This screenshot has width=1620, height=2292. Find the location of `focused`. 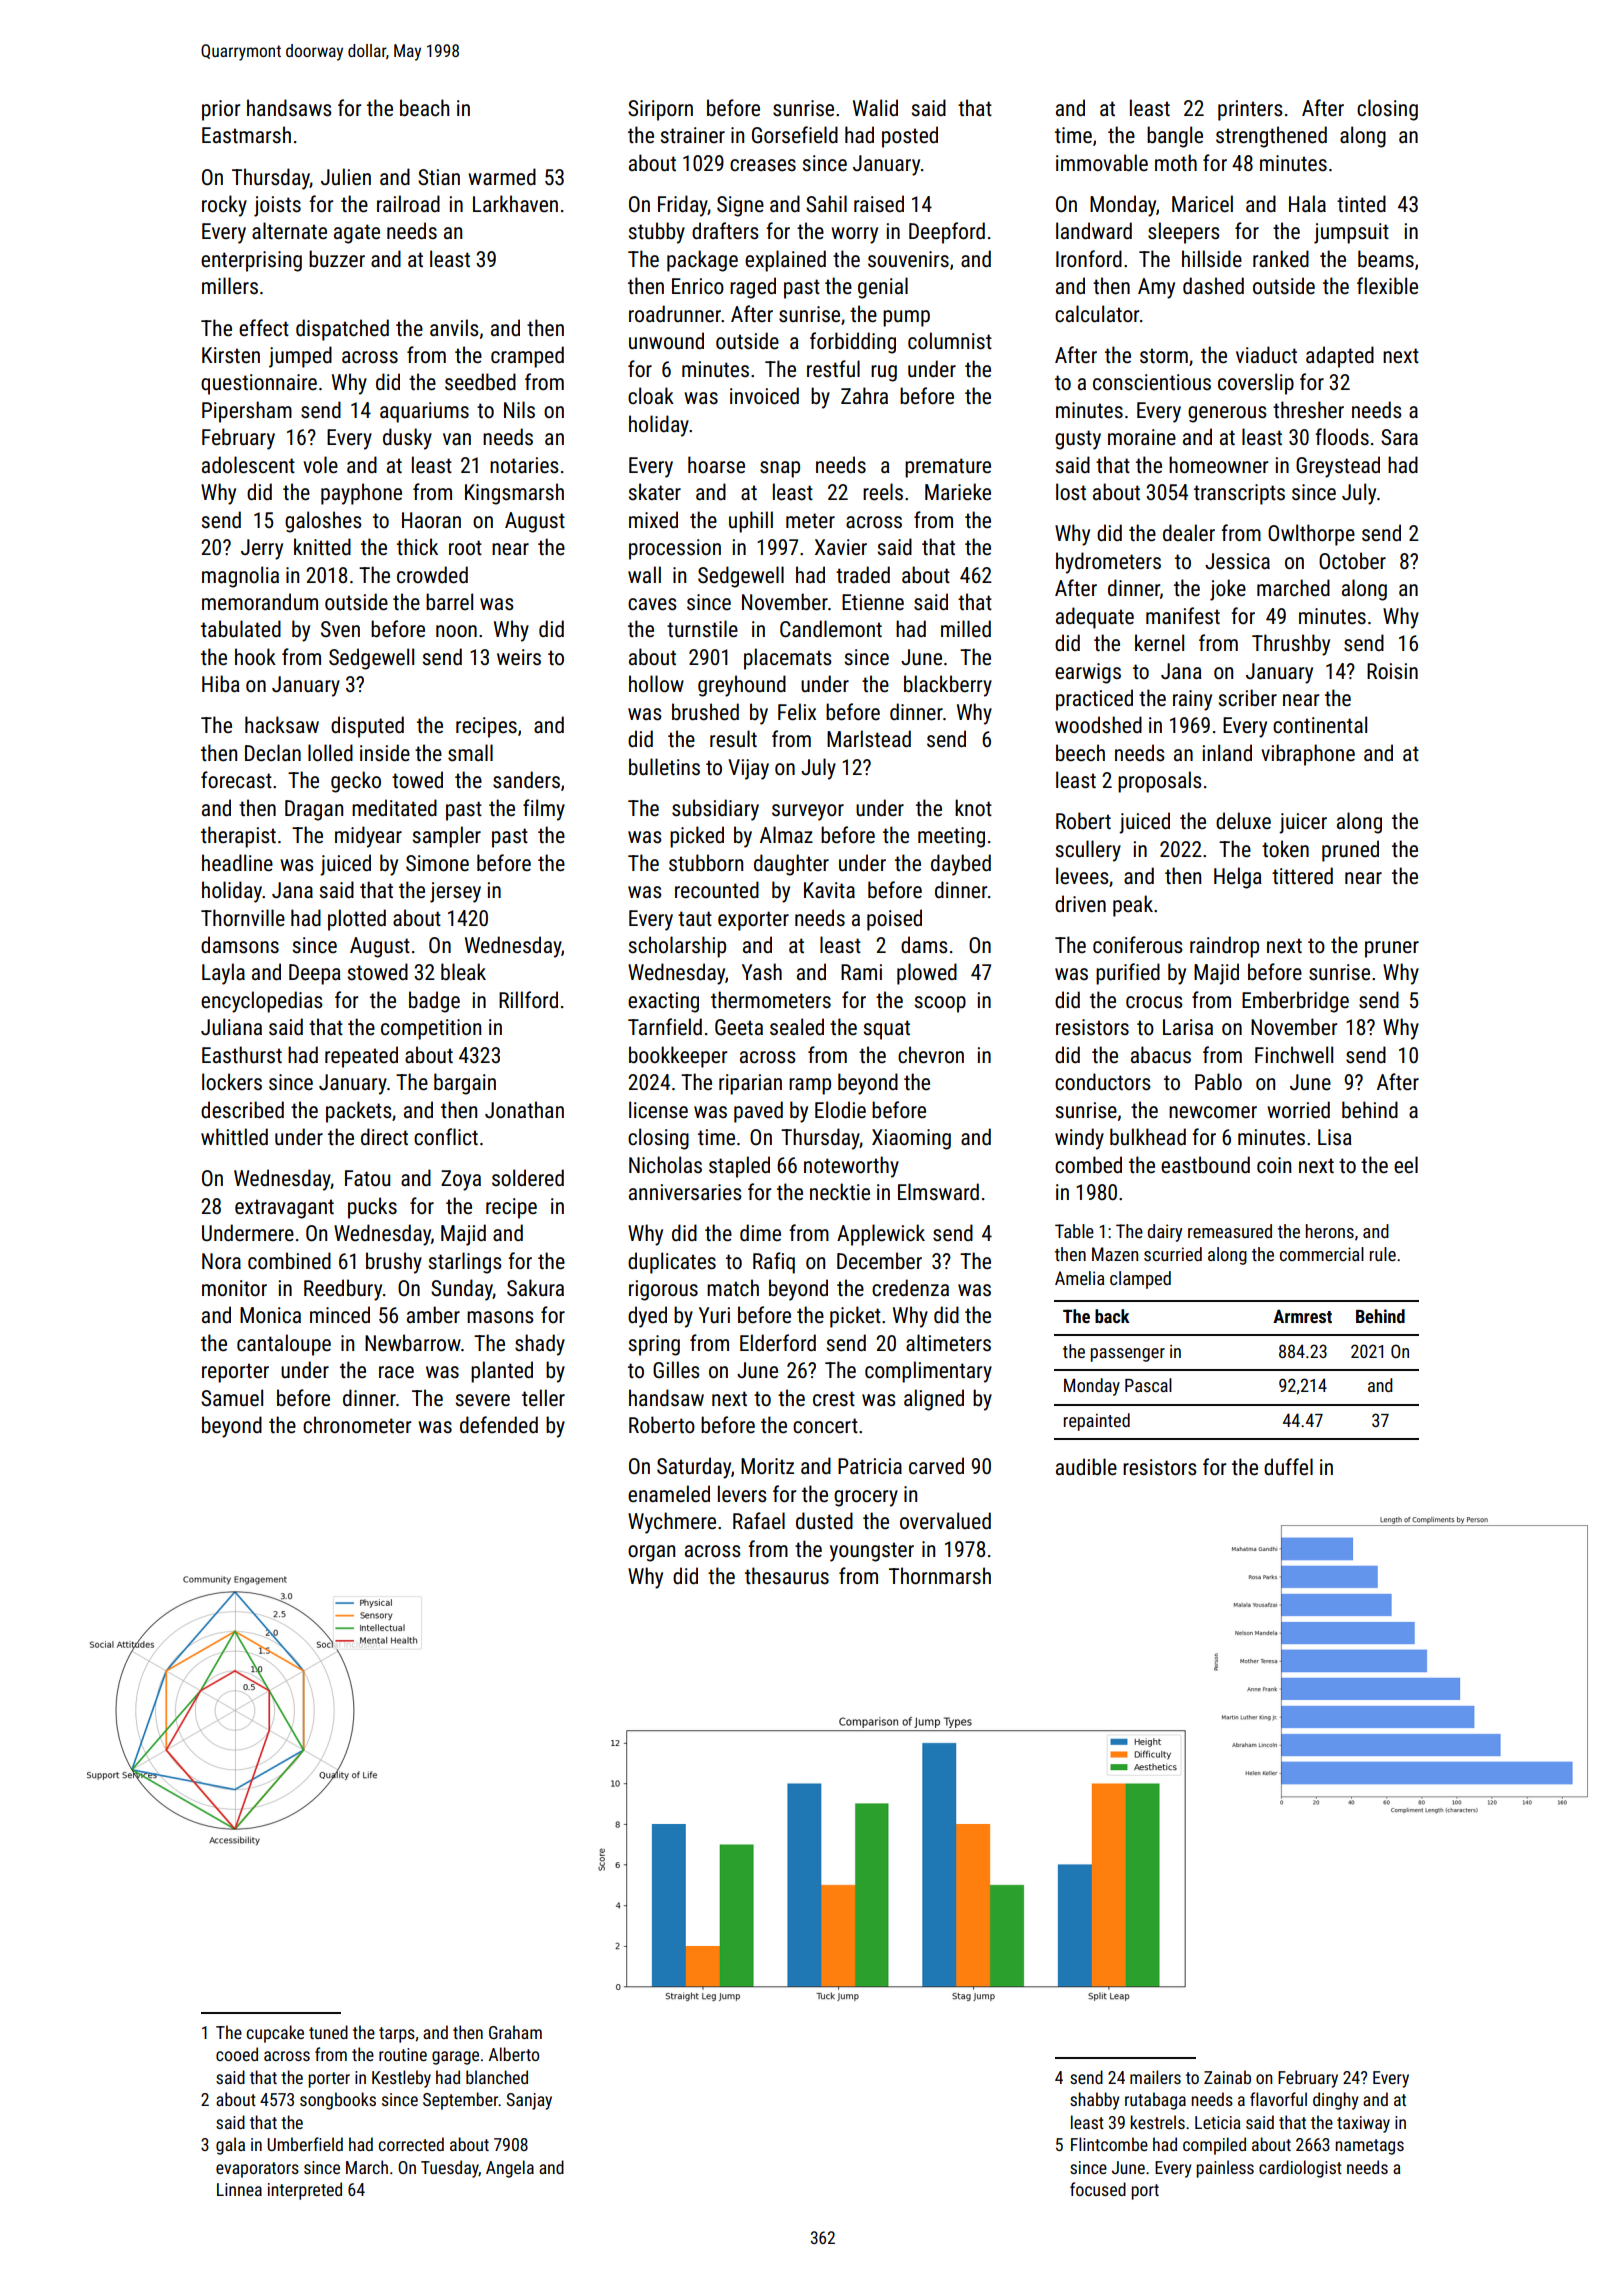

focused is located at coordinates (1098, 2189).
